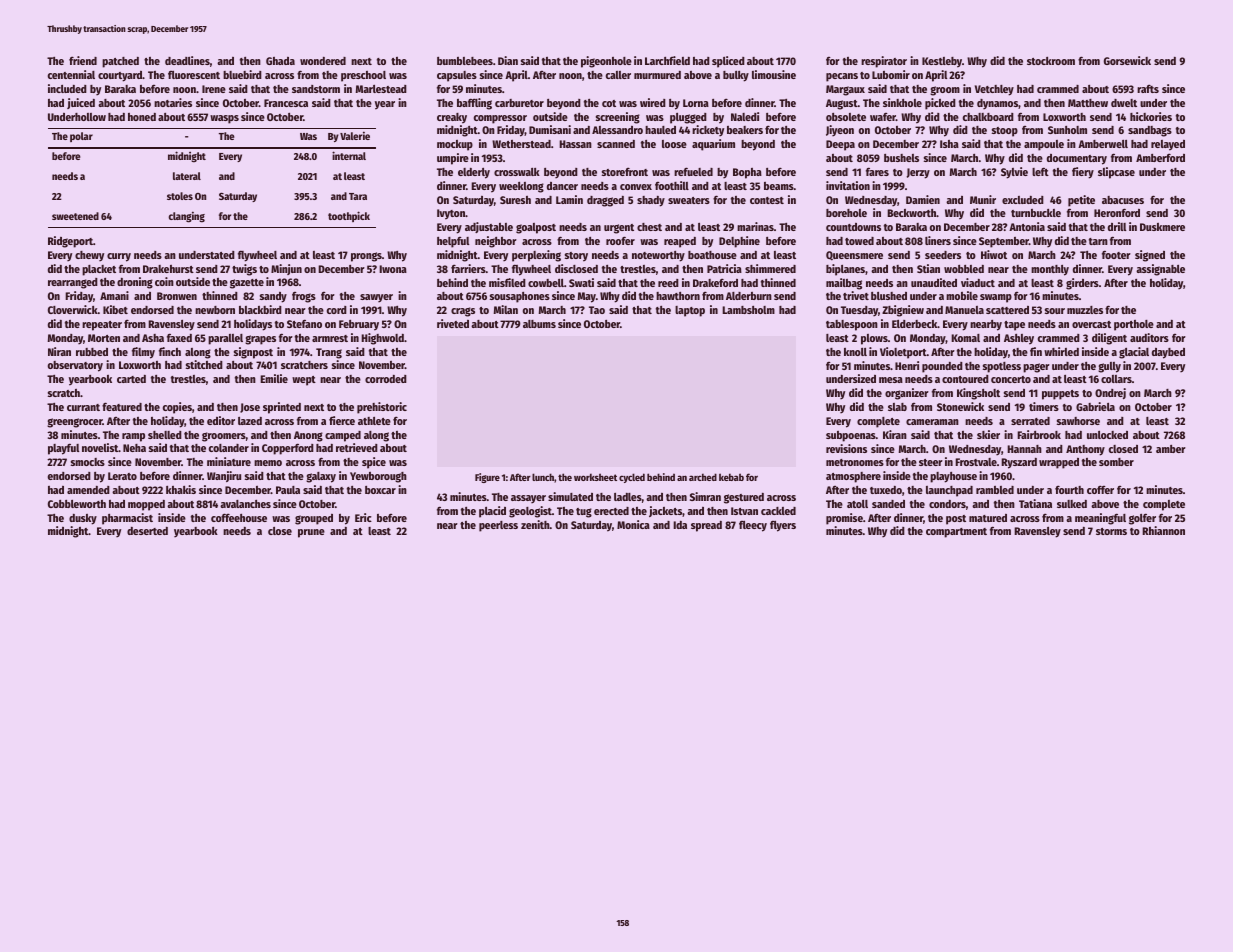 The height and width of the screenshot is (952, 1233). What do you see at coordinates (382, 408) in the screenshot?
I see `prehistoric` at bounding box center [382, 408].
